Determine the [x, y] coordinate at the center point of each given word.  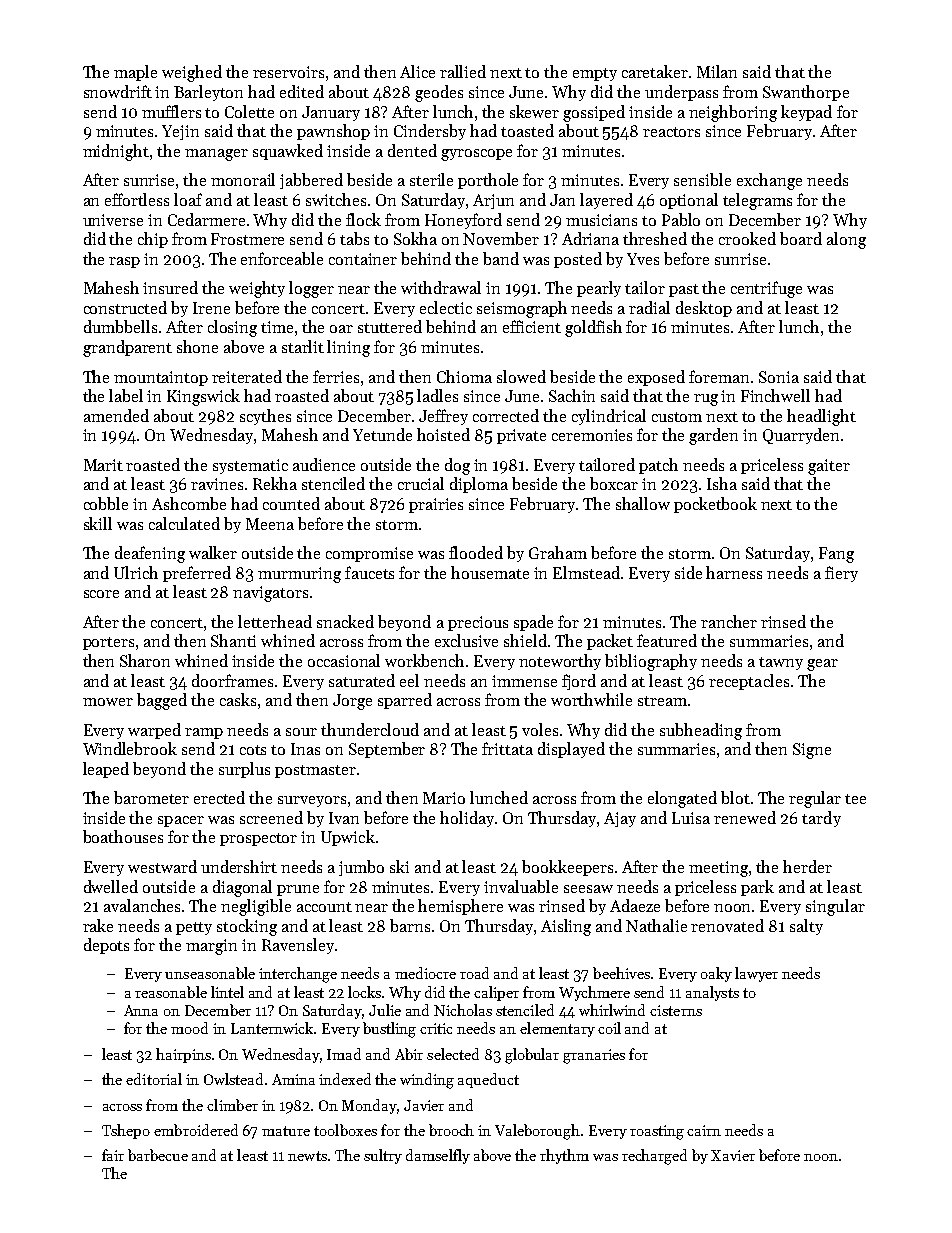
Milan [717, 71]
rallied [463, 71]
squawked [288, 152]
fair [113, 1155]
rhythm [564, 1156]
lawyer [756, 974]
